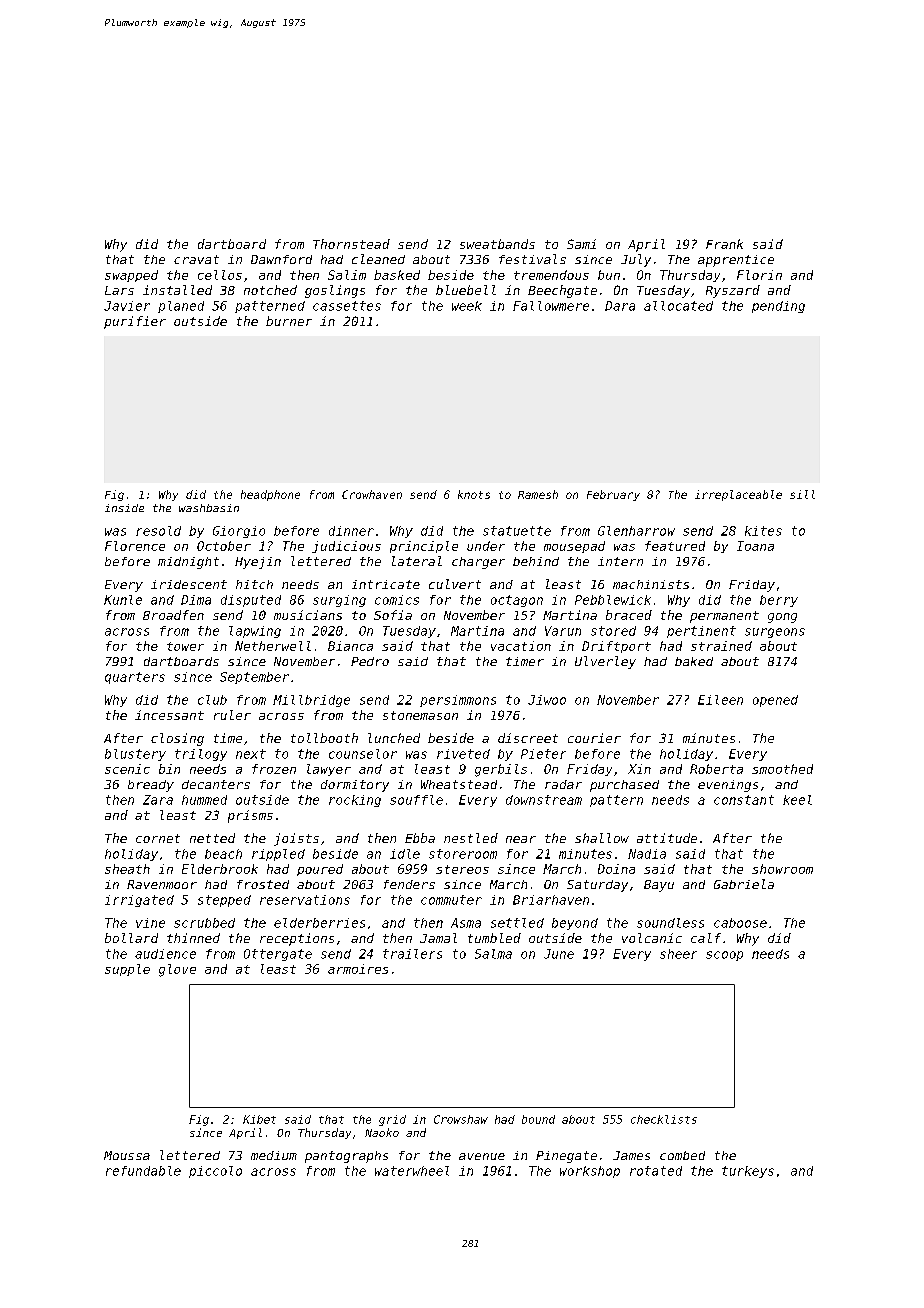 This screenshot has height=1308, width=924. Describe the element at coordinates (779, 601) in the screenshot. I see `berry` at that location.
